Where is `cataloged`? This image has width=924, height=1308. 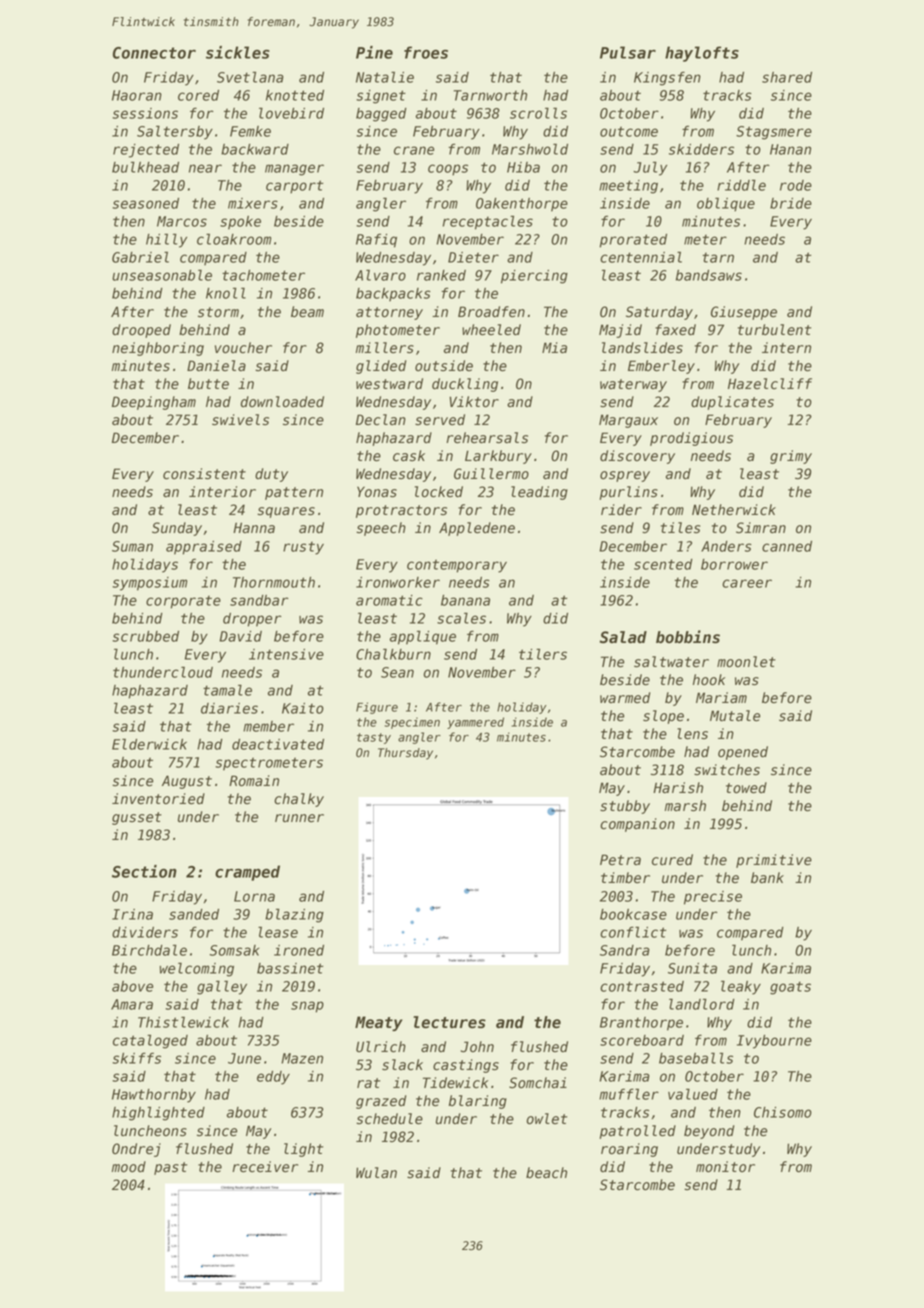
cataloged is located at coordinates (150, 1041).
